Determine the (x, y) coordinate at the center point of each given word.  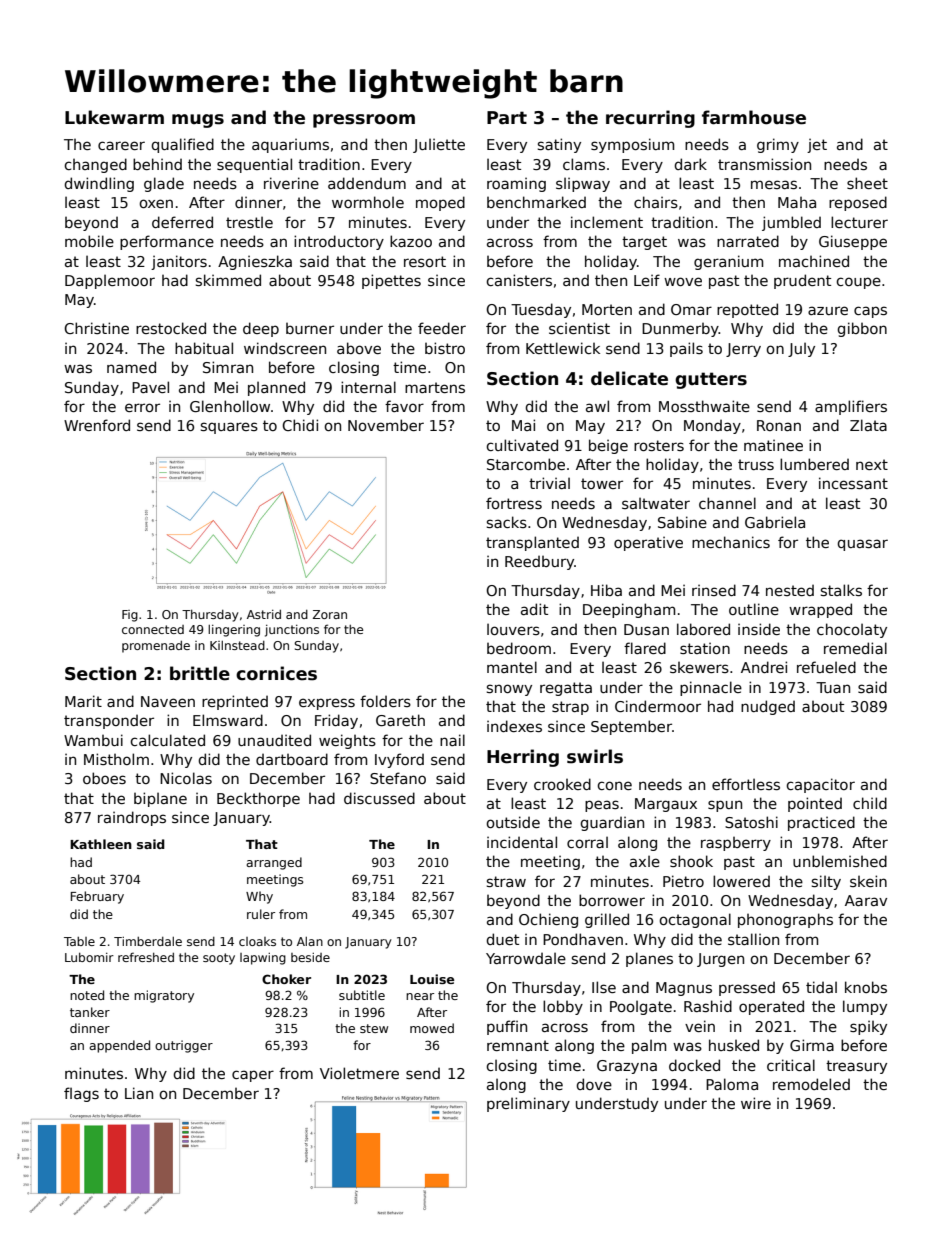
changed (95, 165)
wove (683, 281)
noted (87, 995)
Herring (523, 758)
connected (153, 629)
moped (440, 203)
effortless (746, 784)
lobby (563, 1007)
